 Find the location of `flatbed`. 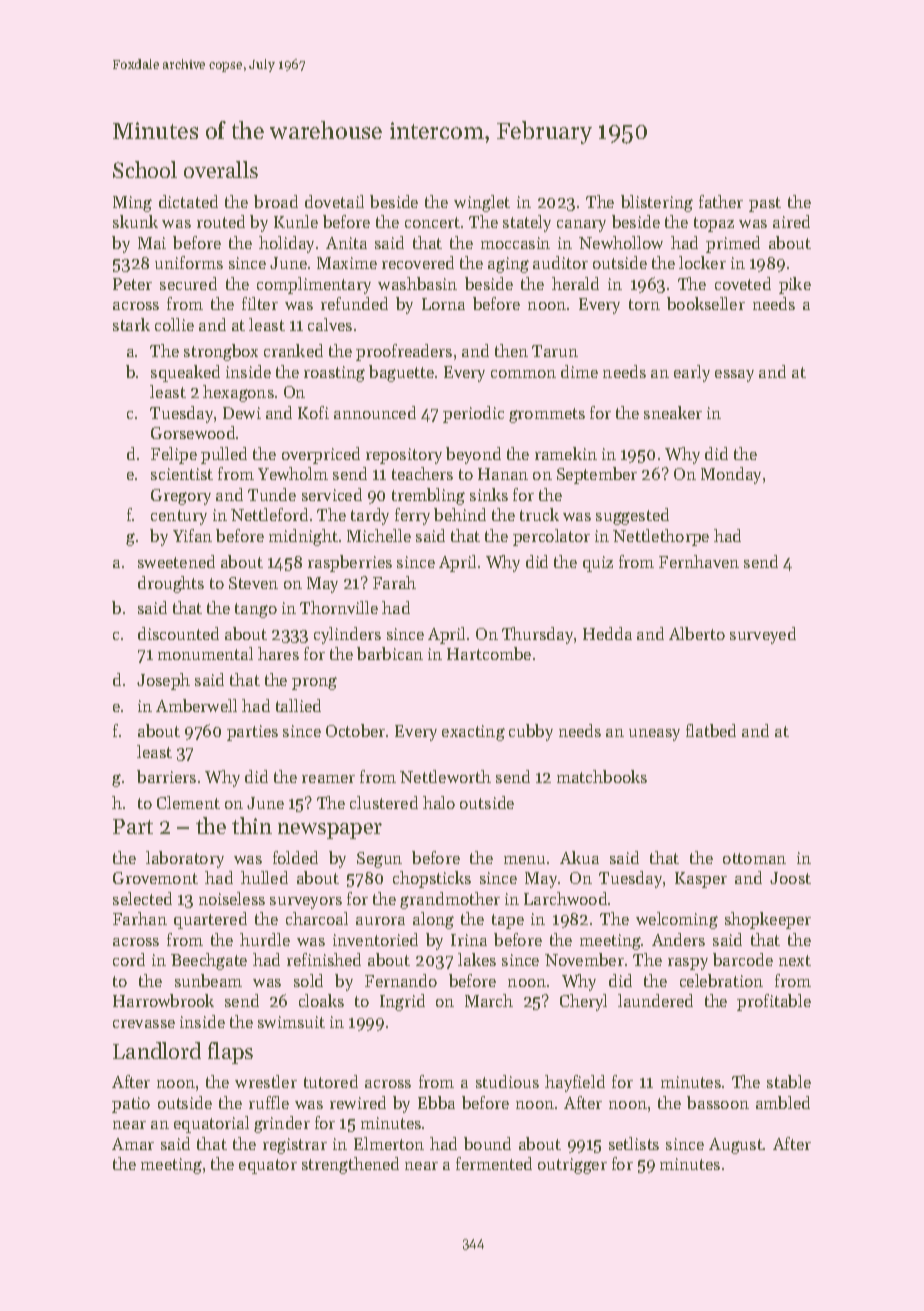

flatbed is located at coordinates (711, 730).
